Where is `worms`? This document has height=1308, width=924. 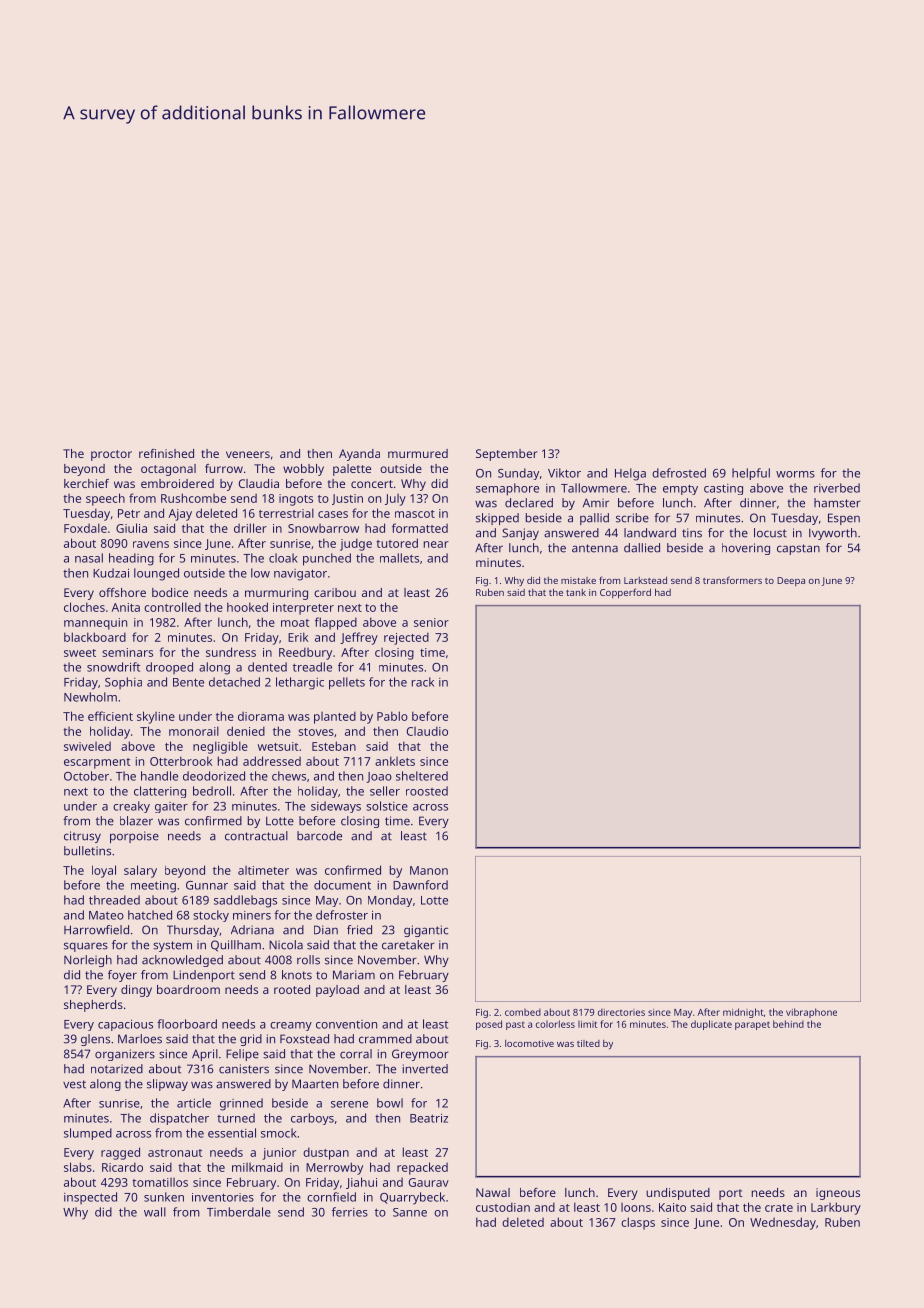 worms is located at coordinates (795, 474).
